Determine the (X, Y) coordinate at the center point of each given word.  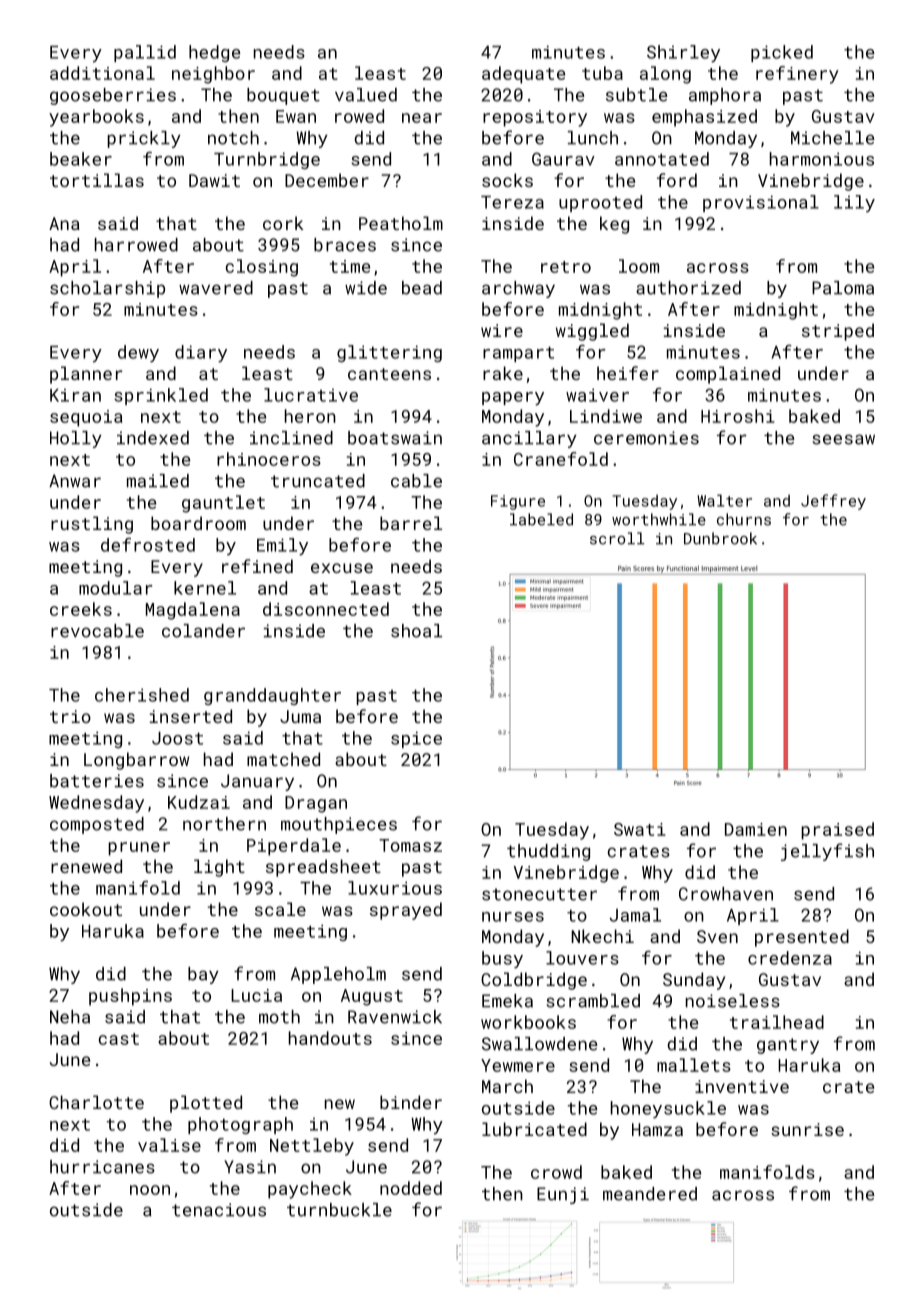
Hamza (657, 1129)
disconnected (326, 609)
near (422, 118)
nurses (513, 917)
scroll (617, 538)
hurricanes (102, 1167)
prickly (144, 139)
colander (203, 631)
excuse (342, 568)
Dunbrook (720, 538)
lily (854, 203)
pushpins (130, 997)
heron (310, 416)
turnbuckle (339, 1210)
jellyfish (827, 852)
